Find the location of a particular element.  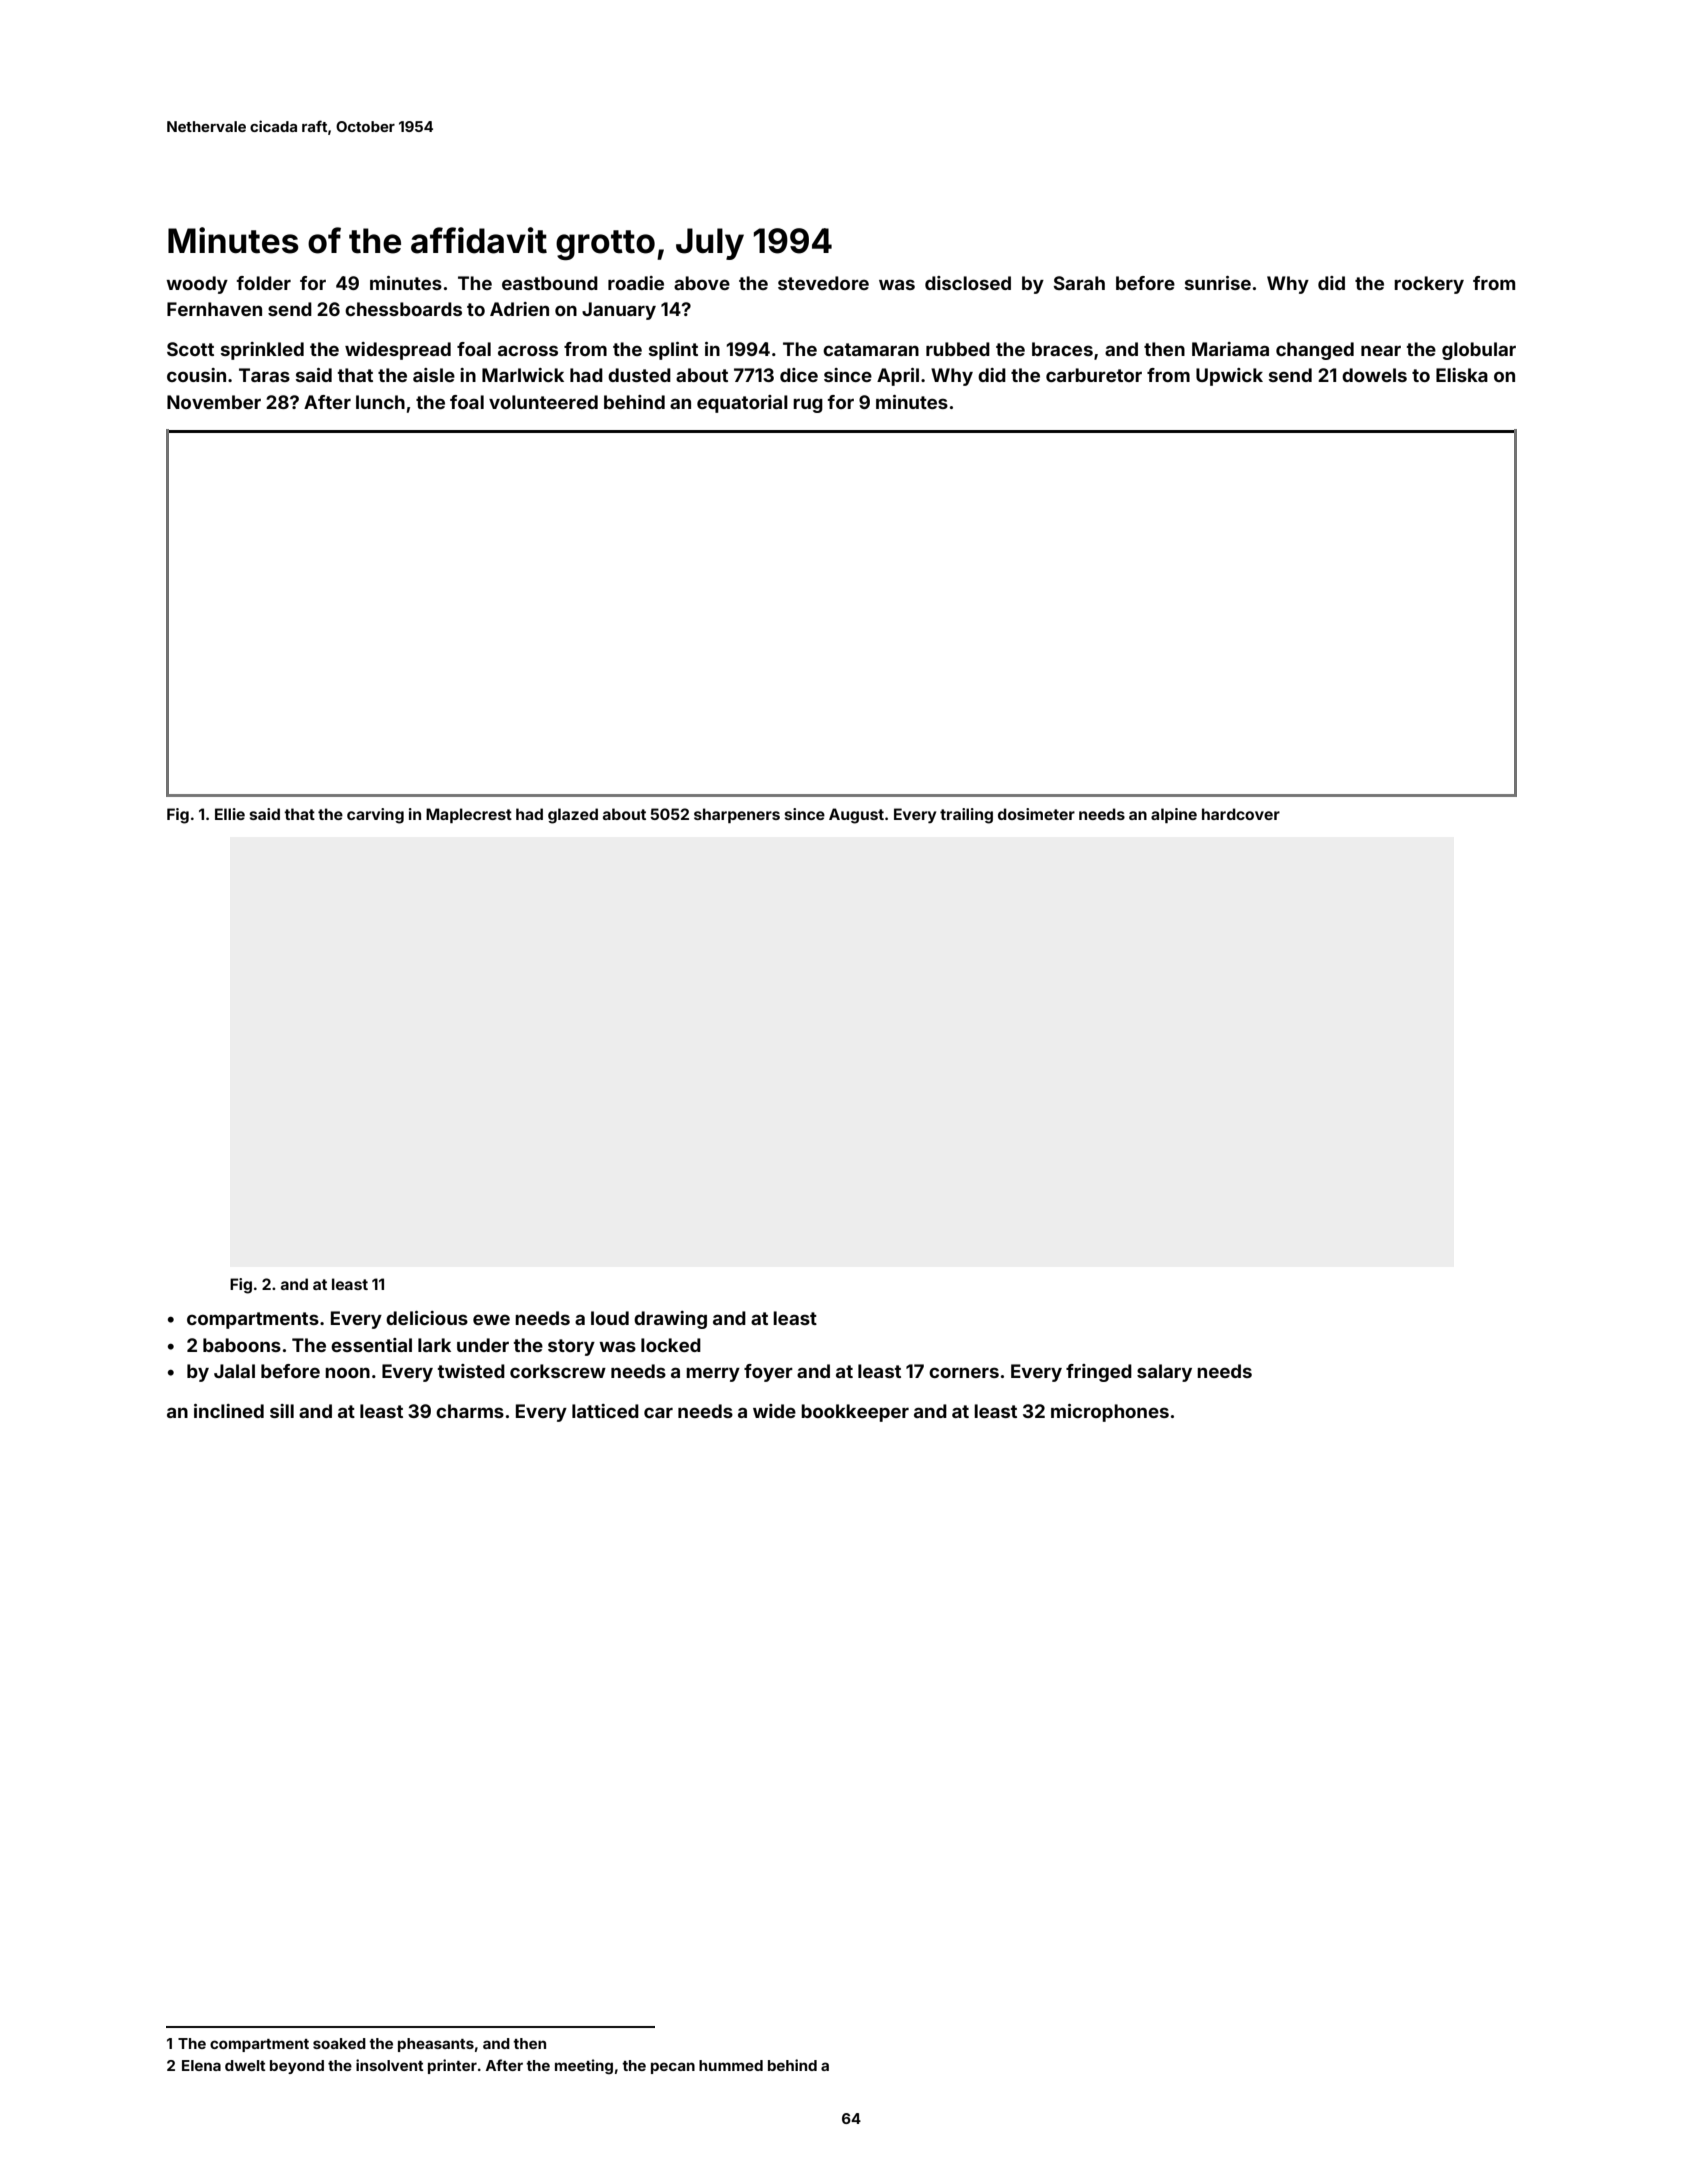

delicious is located at coordinates (427, 1318).
